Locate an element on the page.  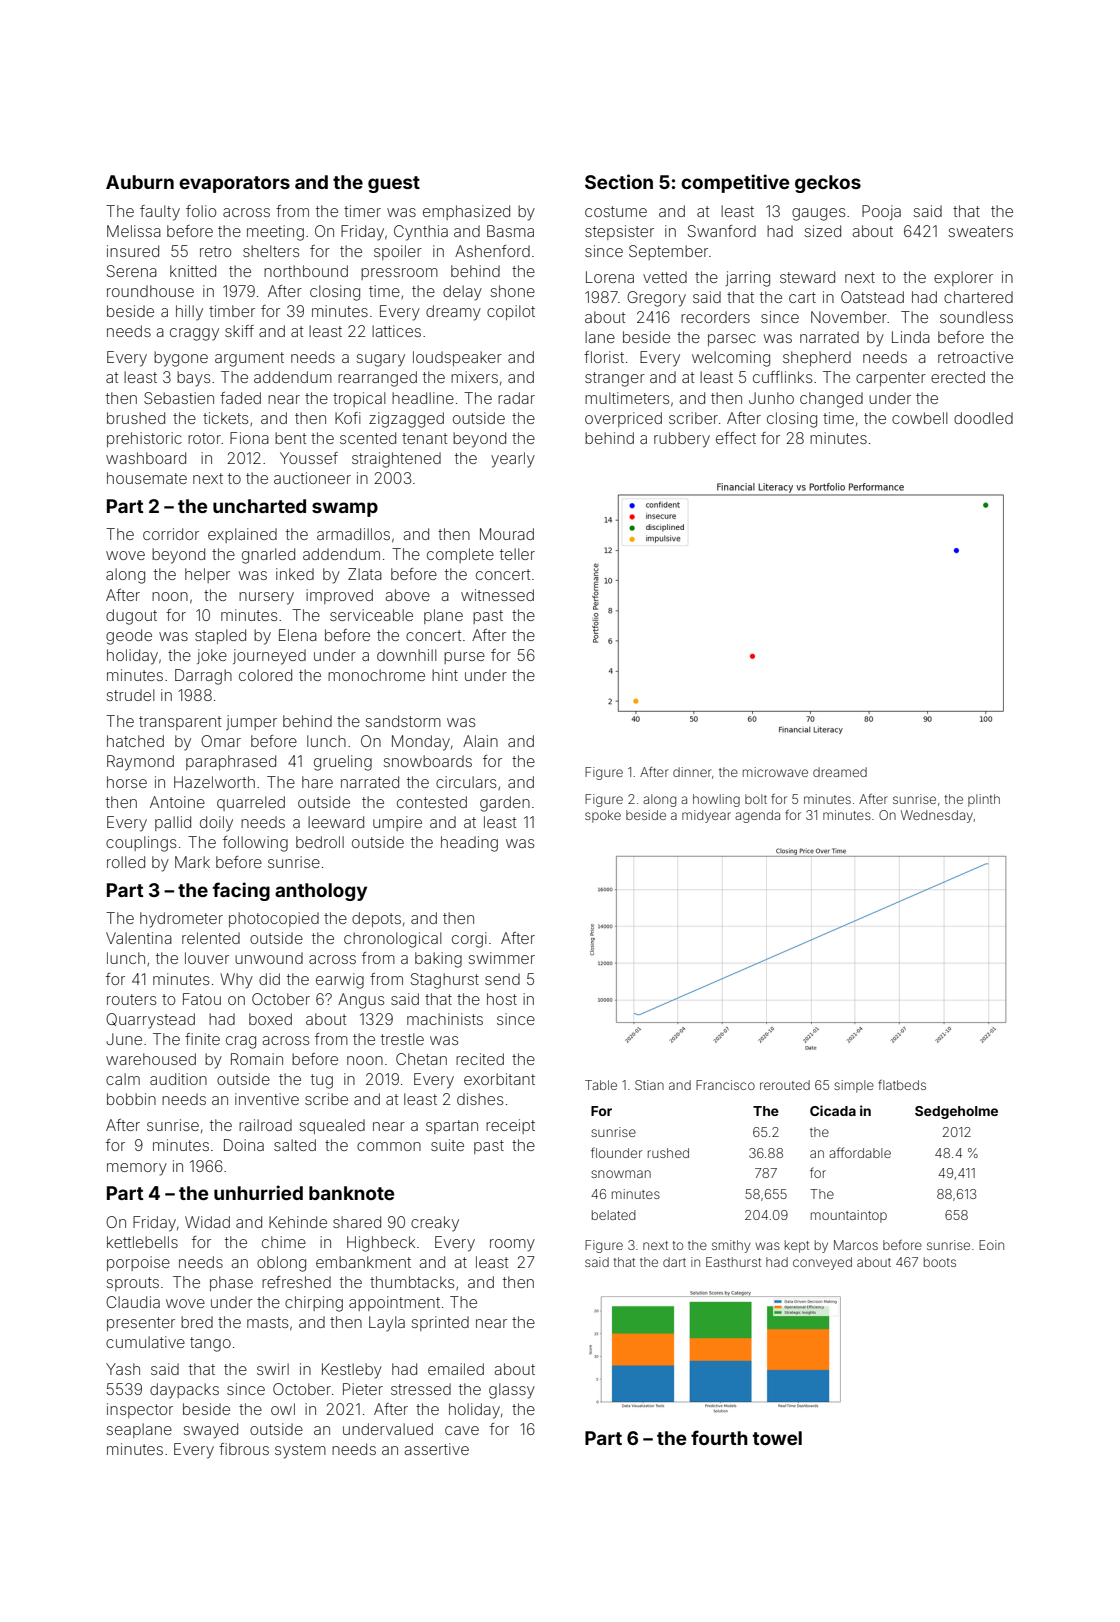
midyear is located at coordinates (706, 816).
